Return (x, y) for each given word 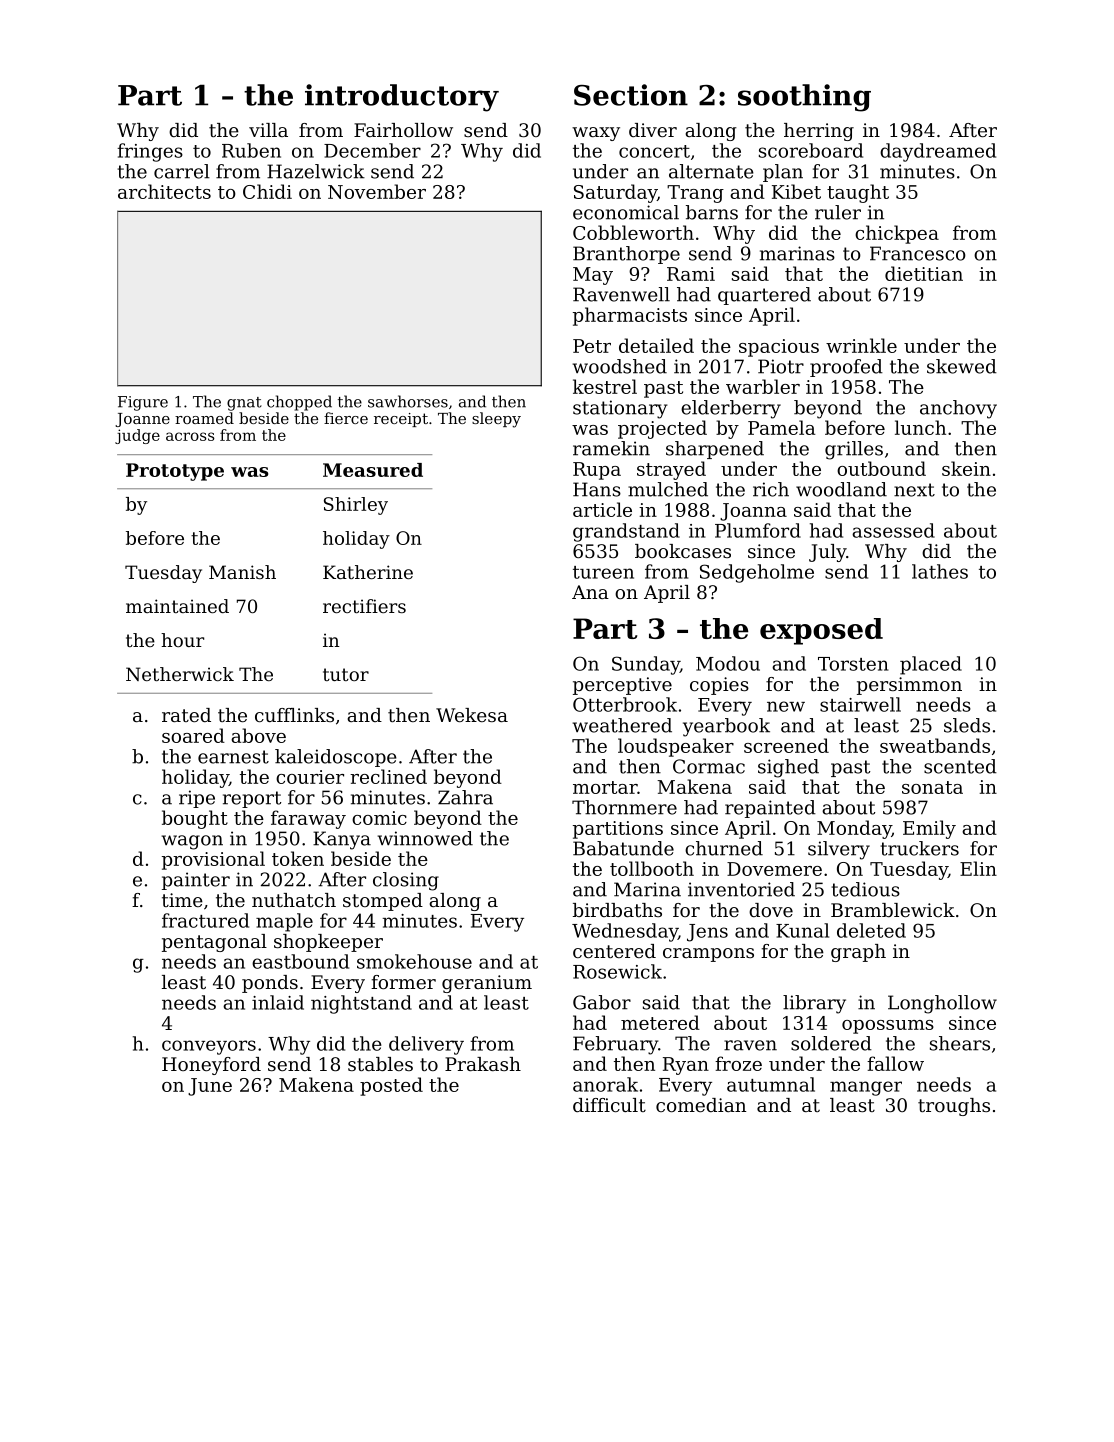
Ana (590, 592)
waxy (596, 134)
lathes (940, 571)
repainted (770, 809)
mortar (605, 787)
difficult (609, 1105)
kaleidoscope (336, 758)
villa (268, 130)
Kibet (796, 191)
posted (391, 1086)
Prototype (175, 472)
